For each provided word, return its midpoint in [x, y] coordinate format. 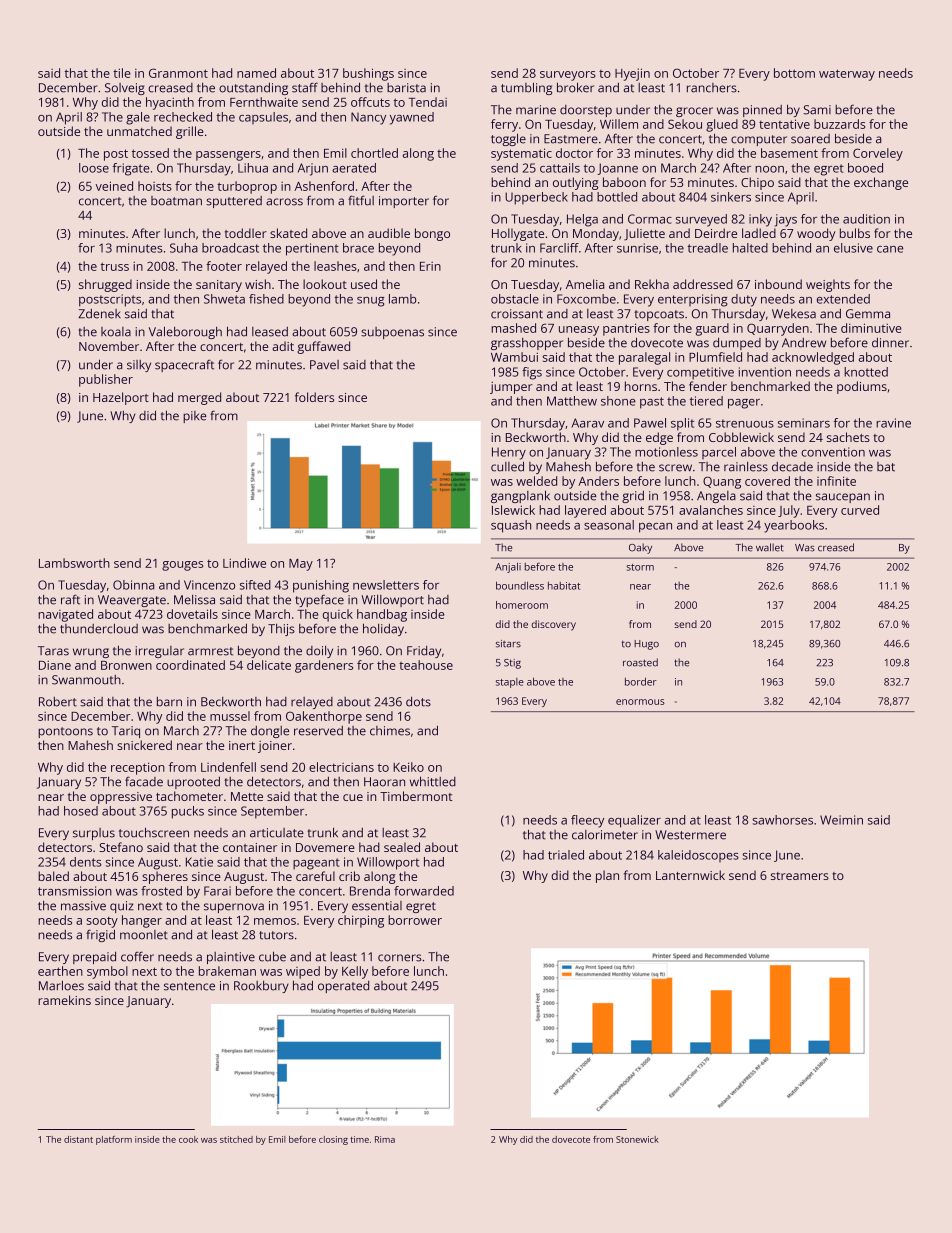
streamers [800, 876]
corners [400, 958]
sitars [508, 644]
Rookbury [261, 986]
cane [890, 249]
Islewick [513, 510]
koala [116, 332]
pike [195, 417]
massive [83, 906]
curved [860, 510]
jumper [511, 388]
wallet [770, 547]
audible [389, 233]
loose [94, 168]
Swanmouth [86, 680]
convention [833, 452]
